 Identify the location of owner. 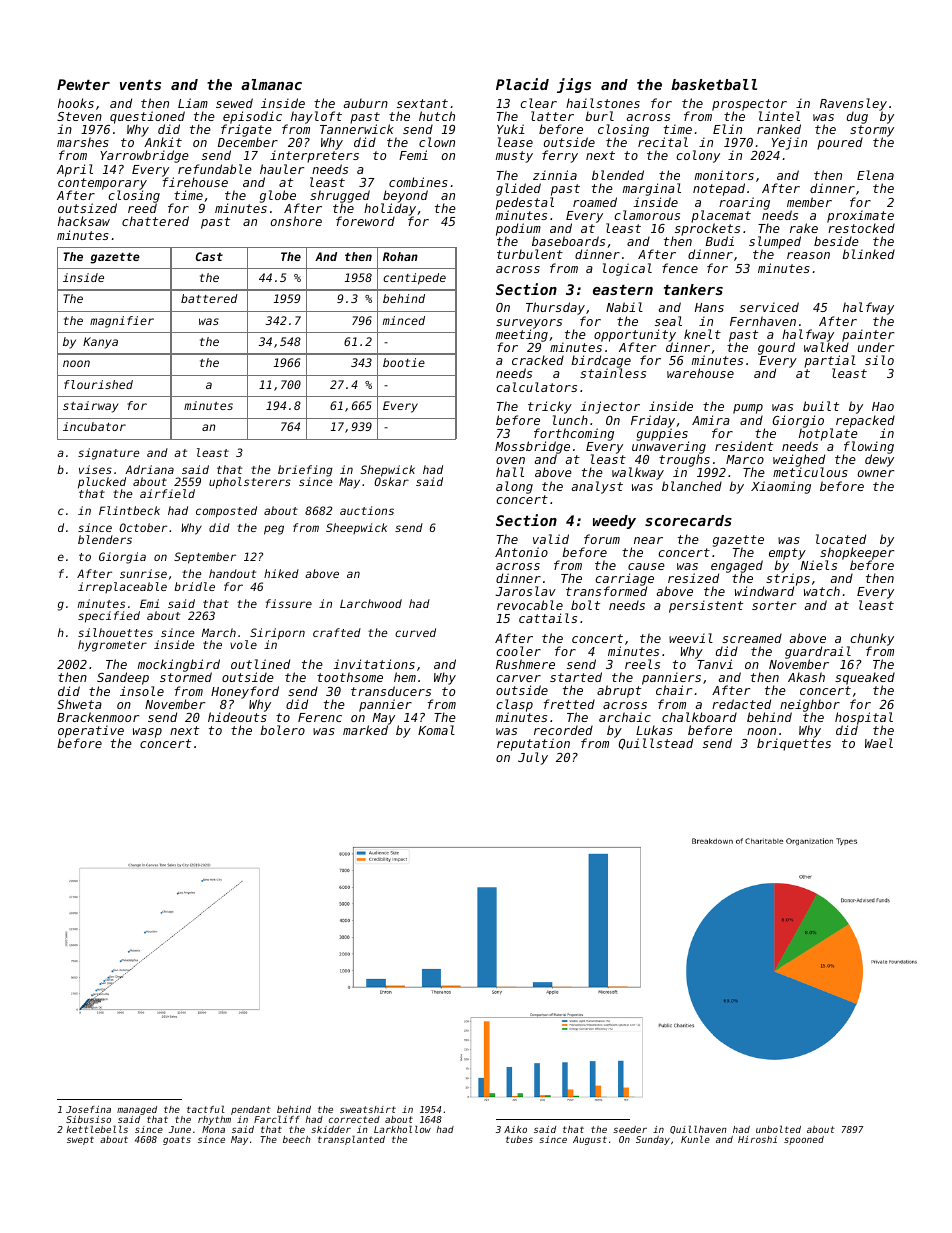
(876, 473).
